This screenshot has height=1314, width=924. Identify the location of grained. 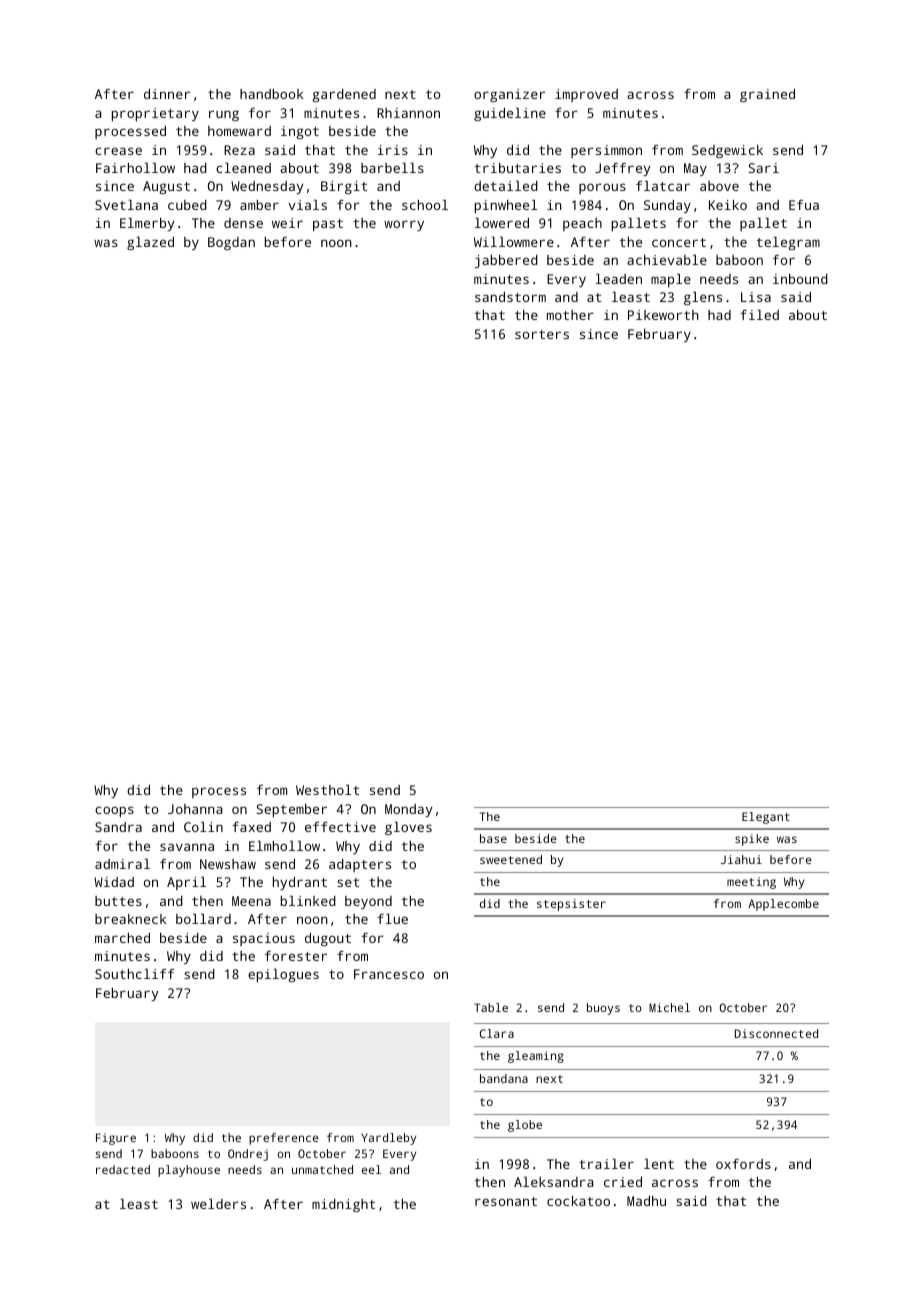
(767, 95).
